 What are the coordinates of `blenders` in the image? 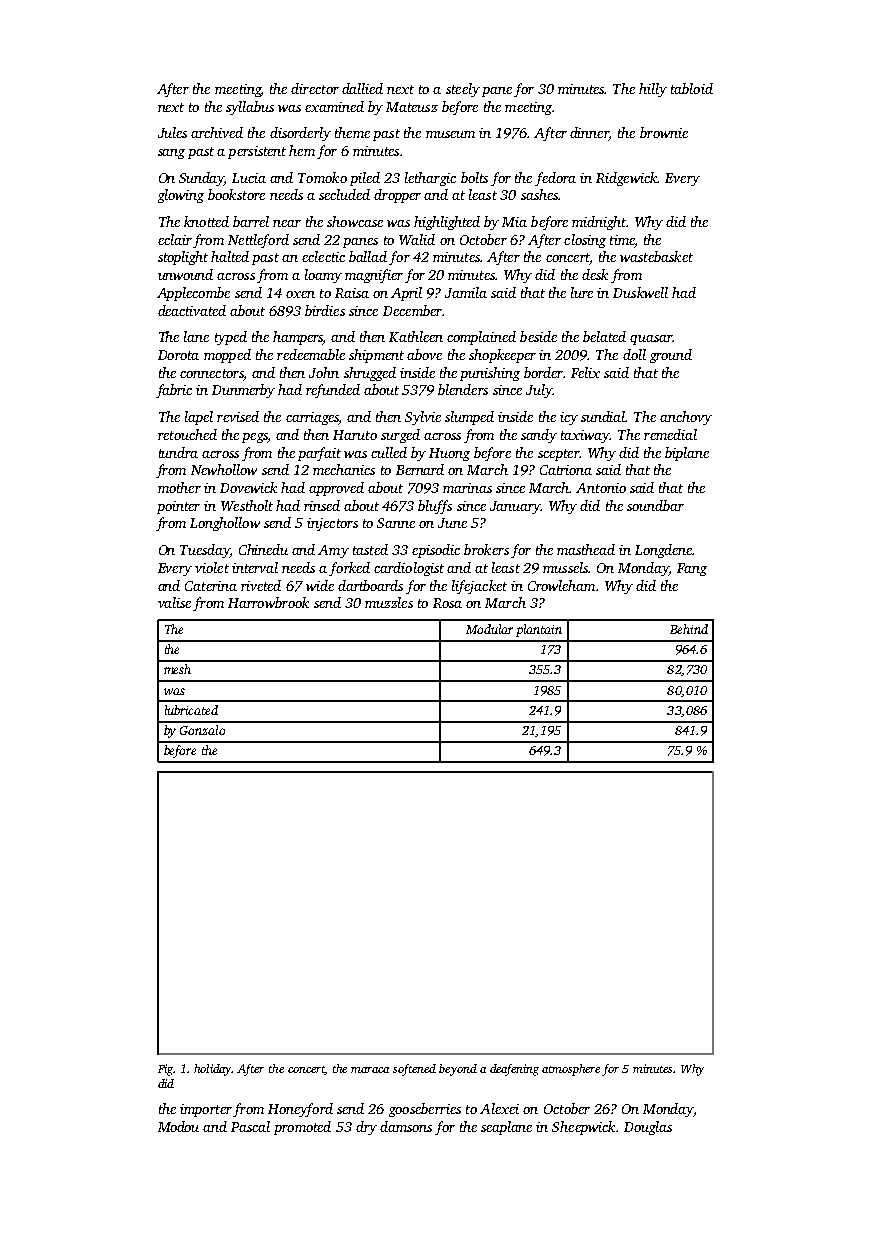 It's located at (463, 389).
